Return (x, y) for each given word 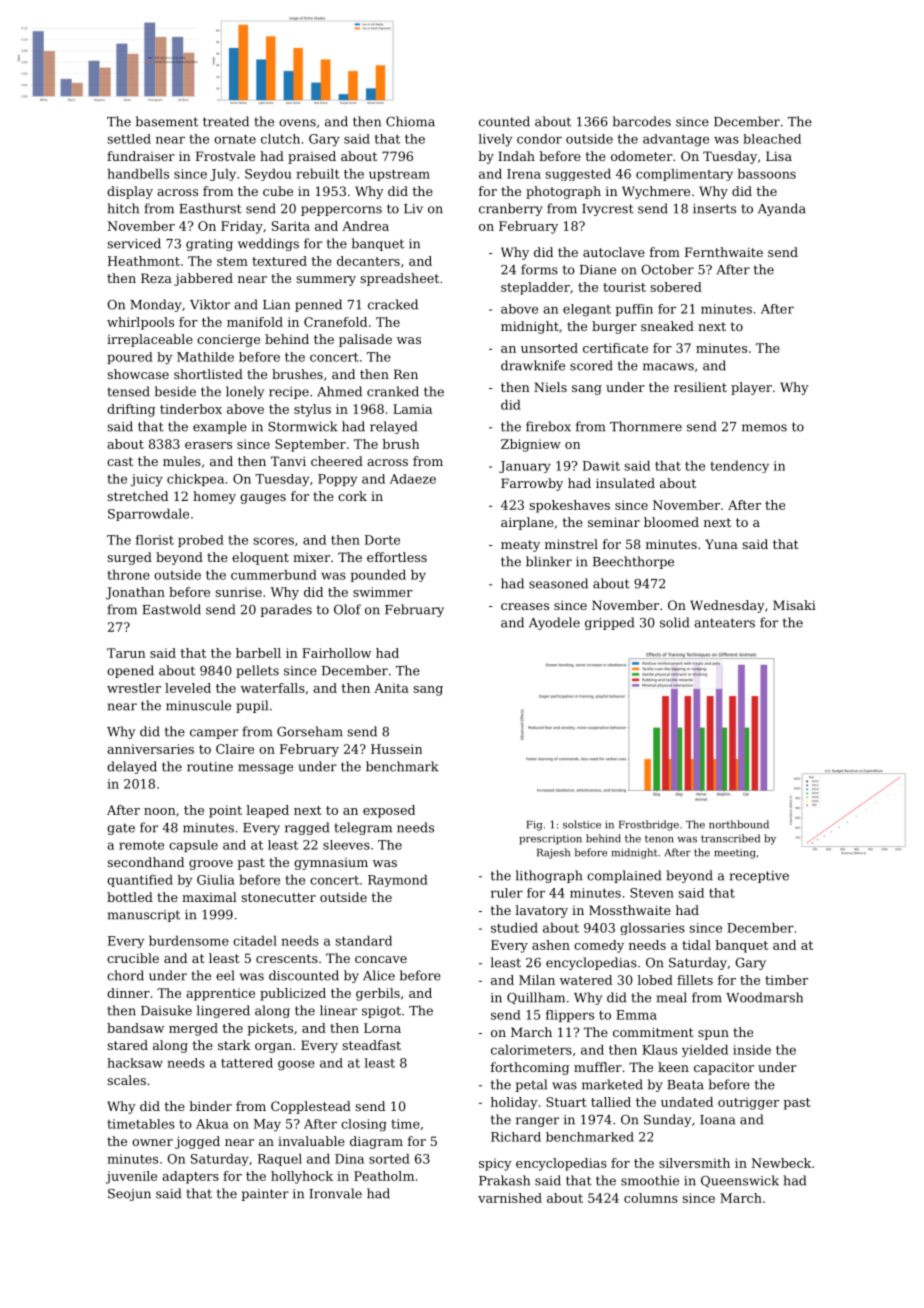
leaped (268, 811)
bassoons (767, 174)
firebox (548, 426)
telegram (363, 828)
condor (539, 139)
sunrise (238, 592)
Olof (347, 609)
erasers (208, 445)
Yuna (721, 544)
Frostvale (225, 156)
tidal (696, 945)
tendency (739, 467)
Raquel (280, 1160)
